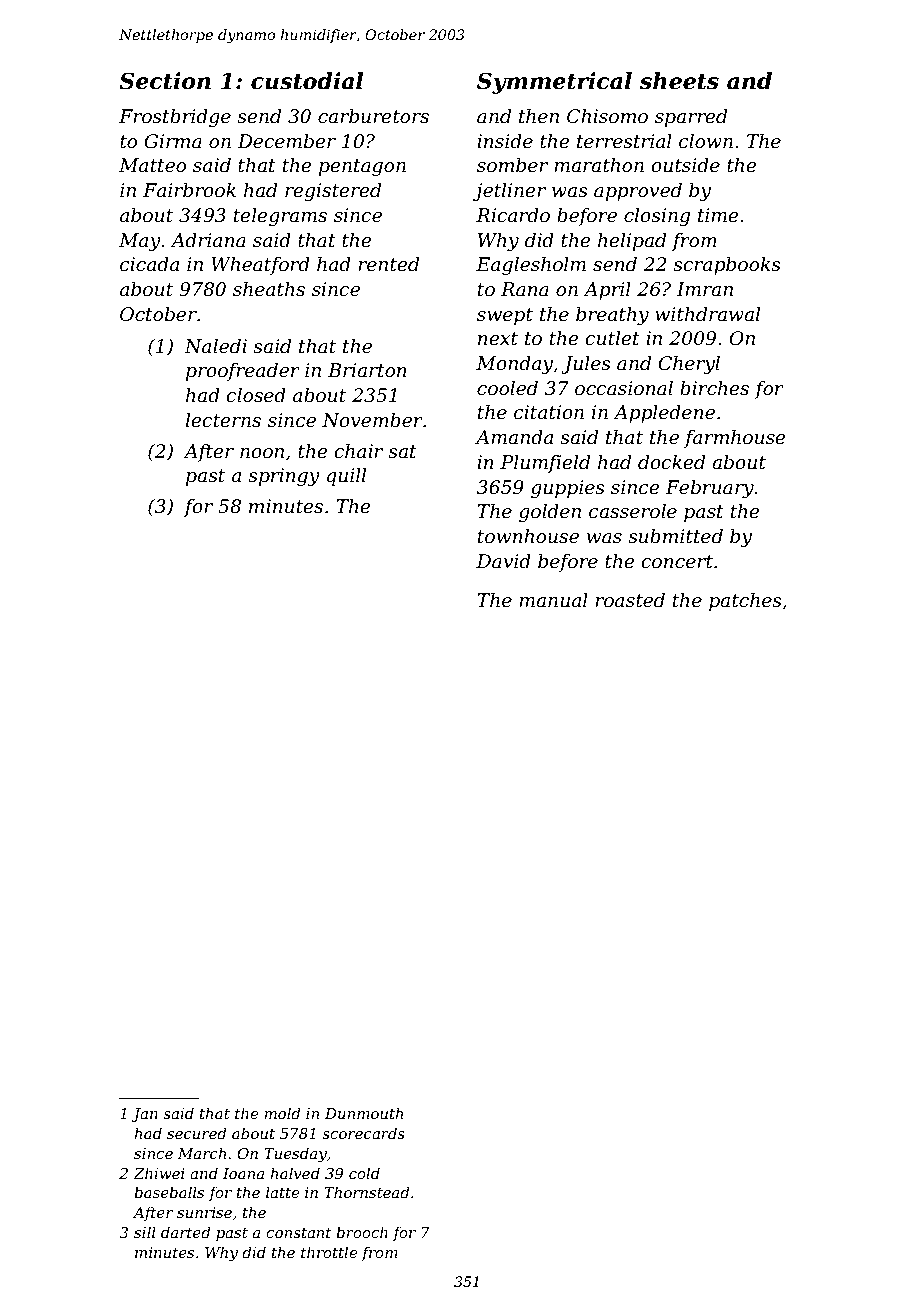 The width and height of the screenshot is (908, 1316). I want to click on David, so click(503, 561).
